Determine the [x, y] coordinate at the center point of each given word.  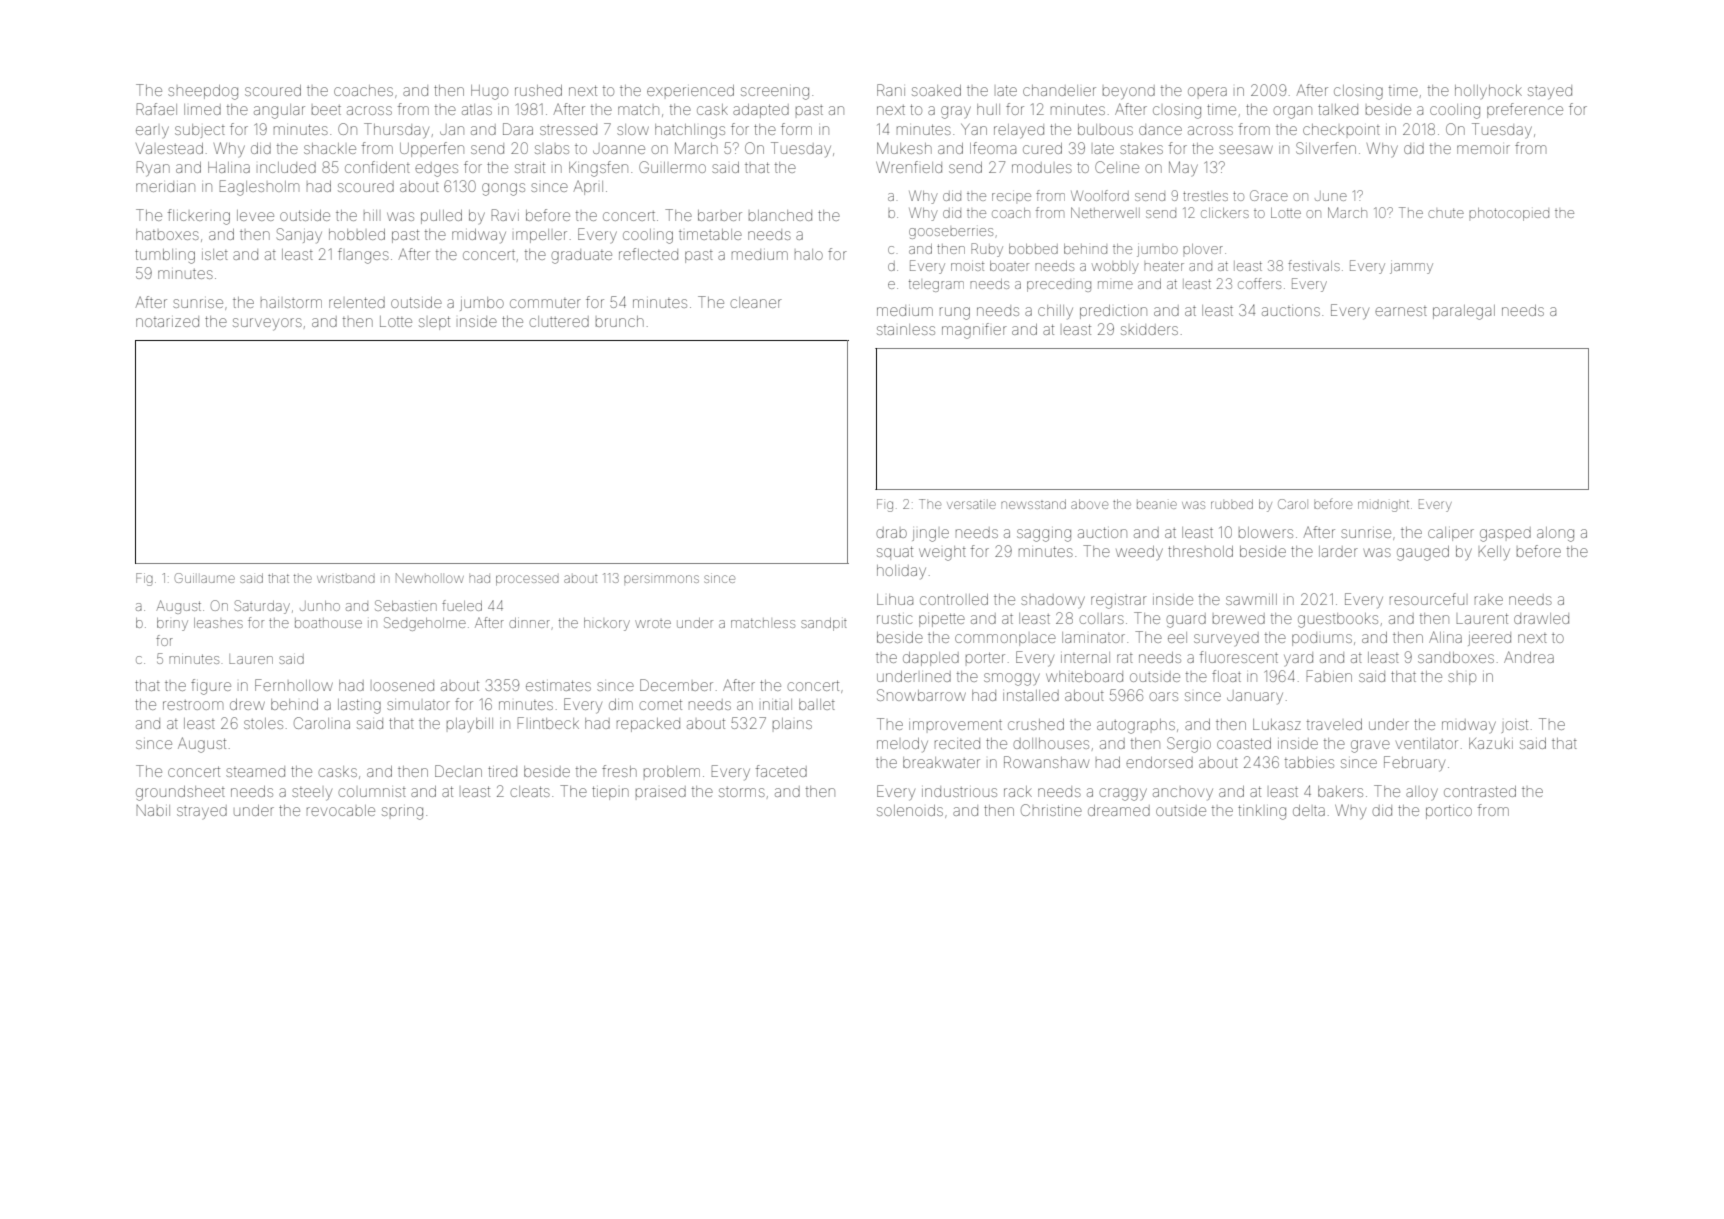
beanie [1157, 505]
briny [172, 624]
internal [1085, 657]
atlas [477, 109]
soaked [936, 90]
